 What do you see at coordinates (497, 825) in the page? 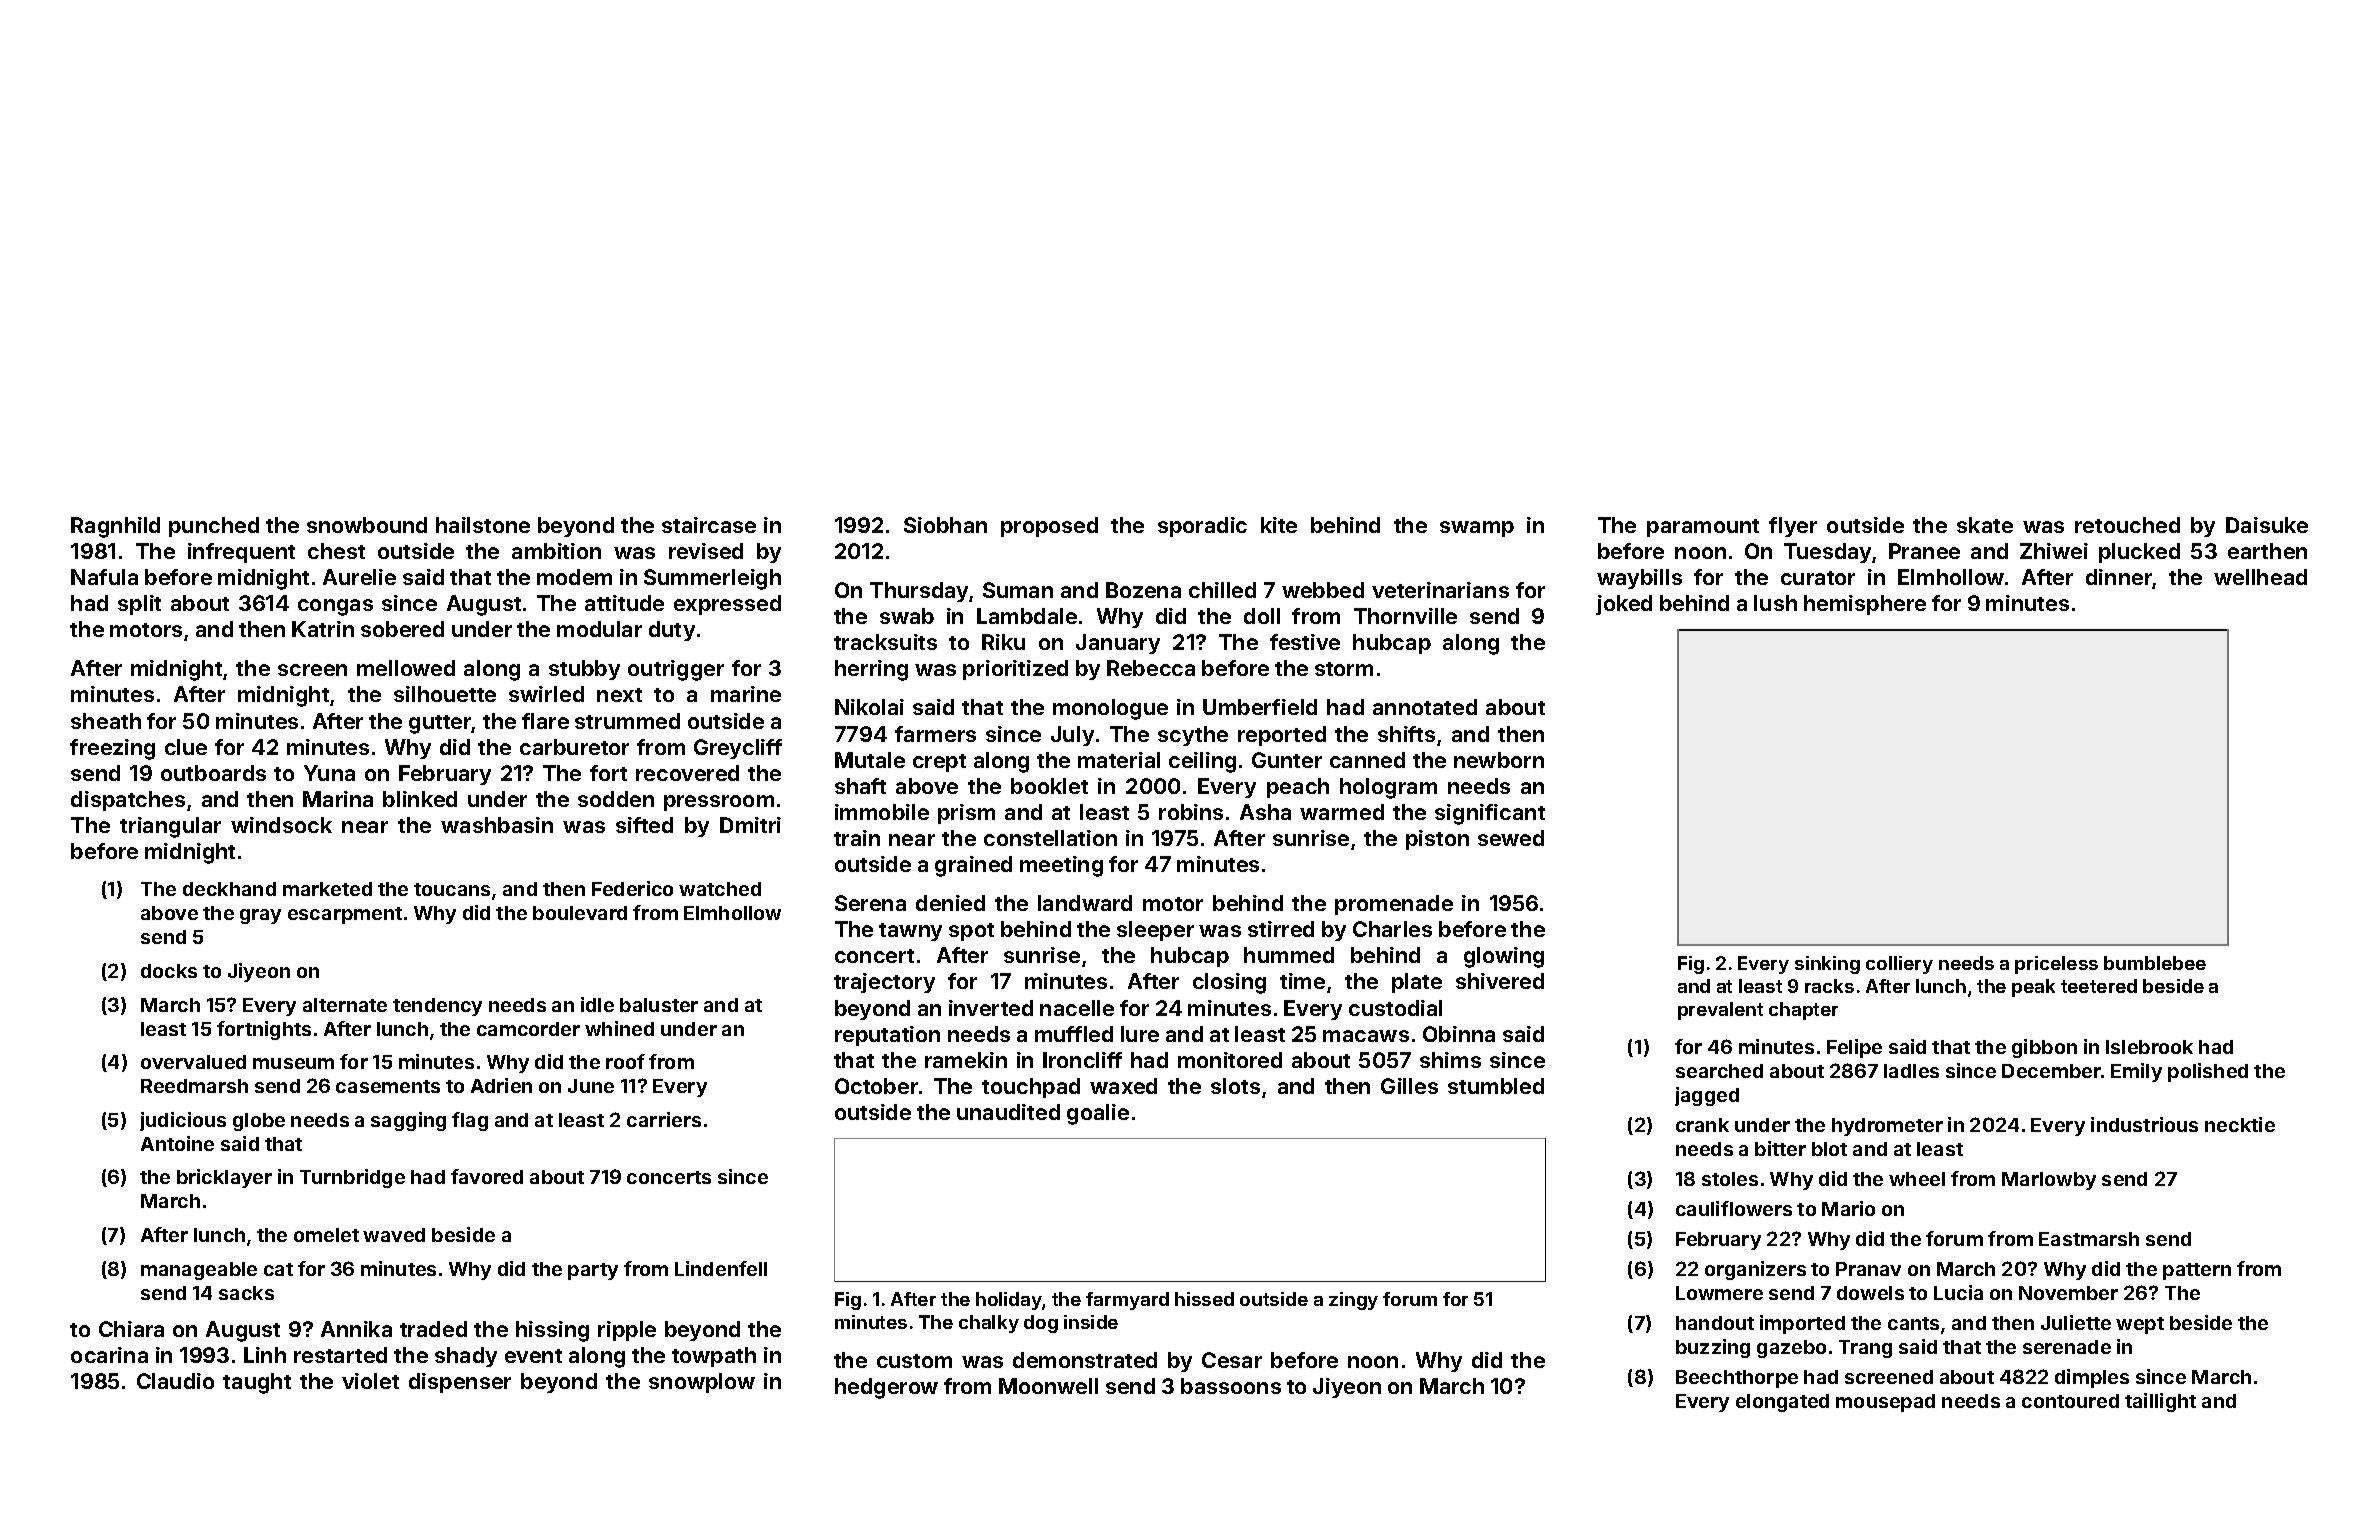
I see `washbasin` at bounding box center [497, 825].
